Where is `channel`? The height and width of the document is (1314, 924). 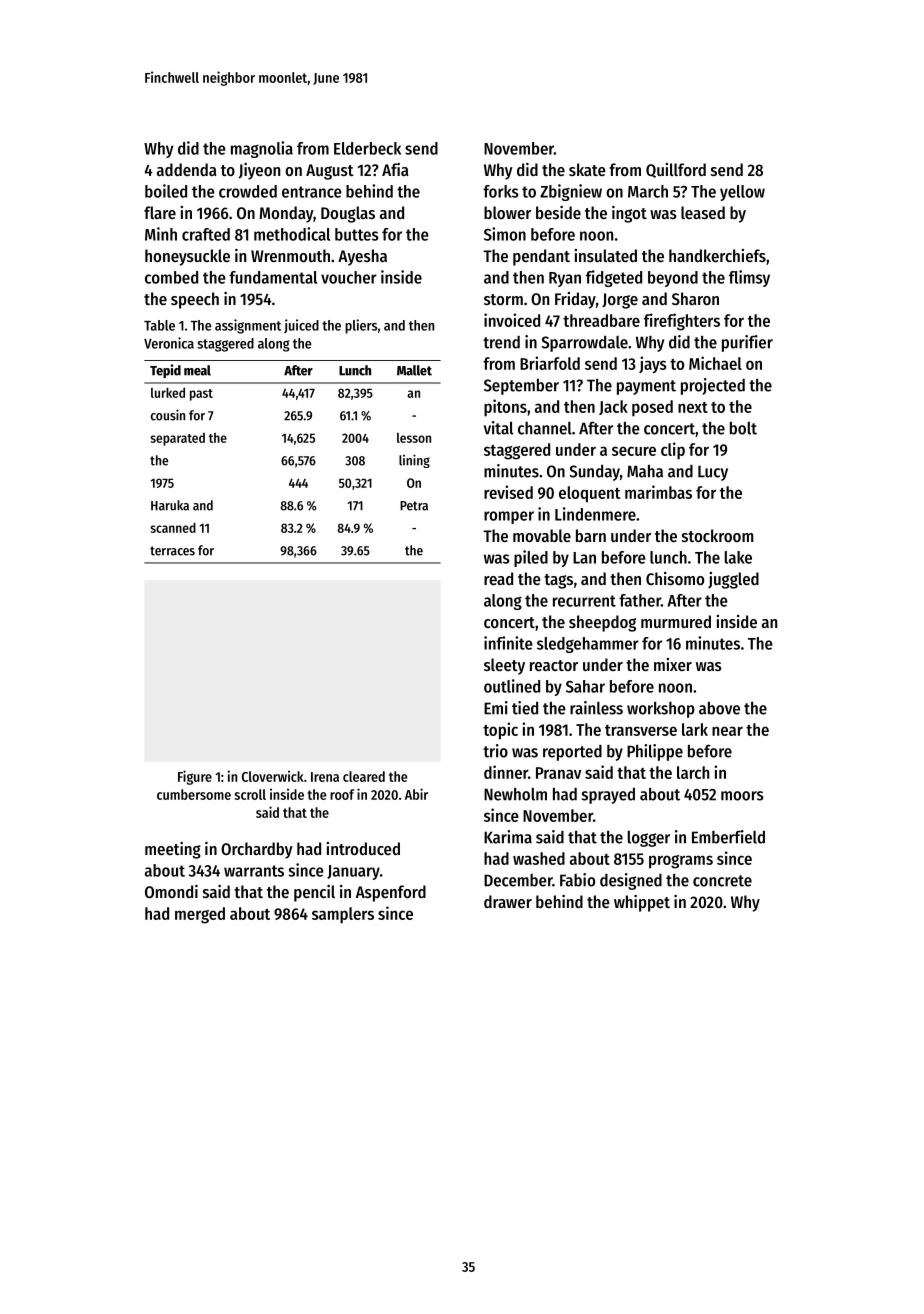
channel is located at coordinates (545, 428).
